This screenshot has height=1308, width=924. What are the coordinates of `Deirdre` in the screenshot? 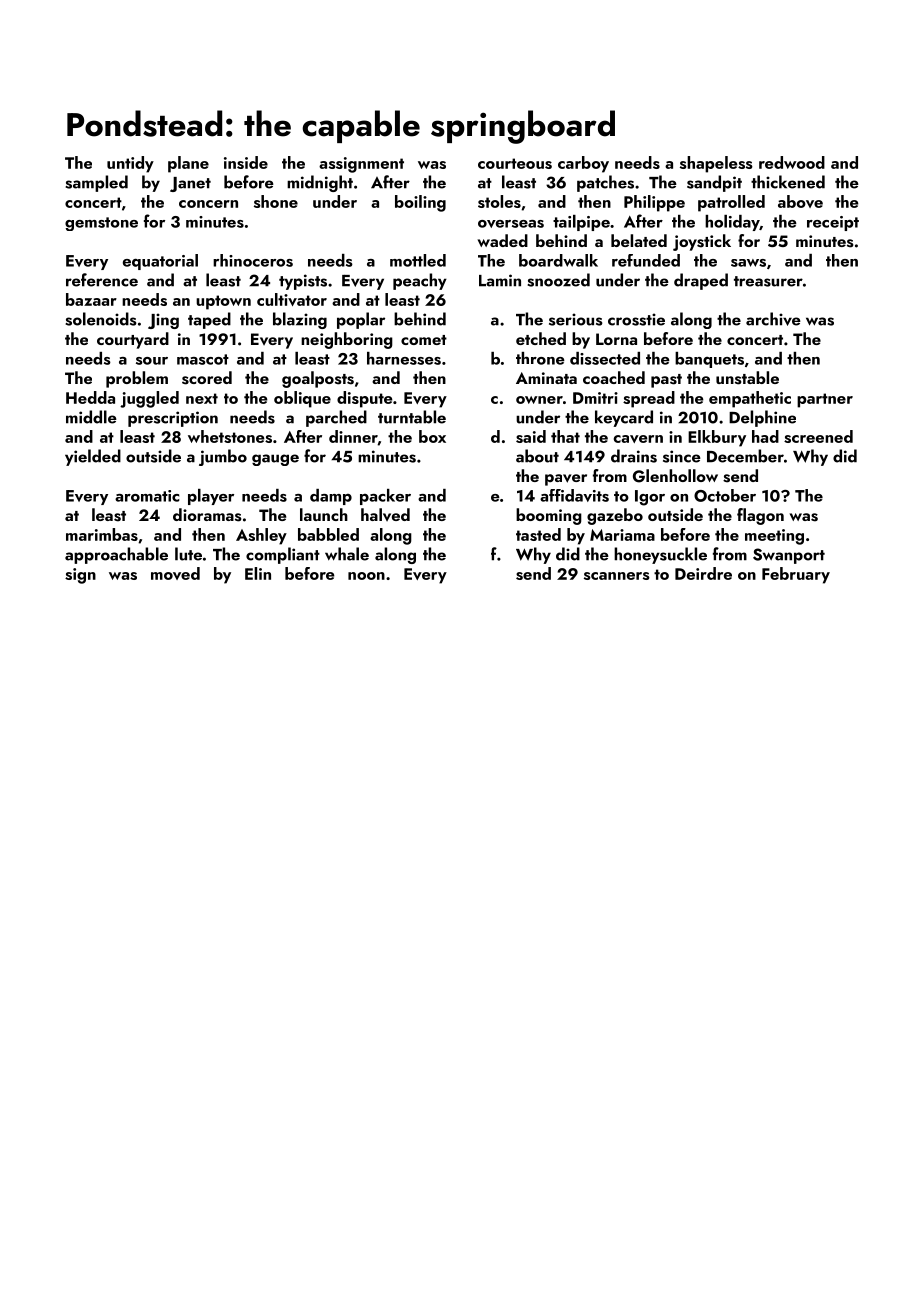 It's located at (703, 573).
